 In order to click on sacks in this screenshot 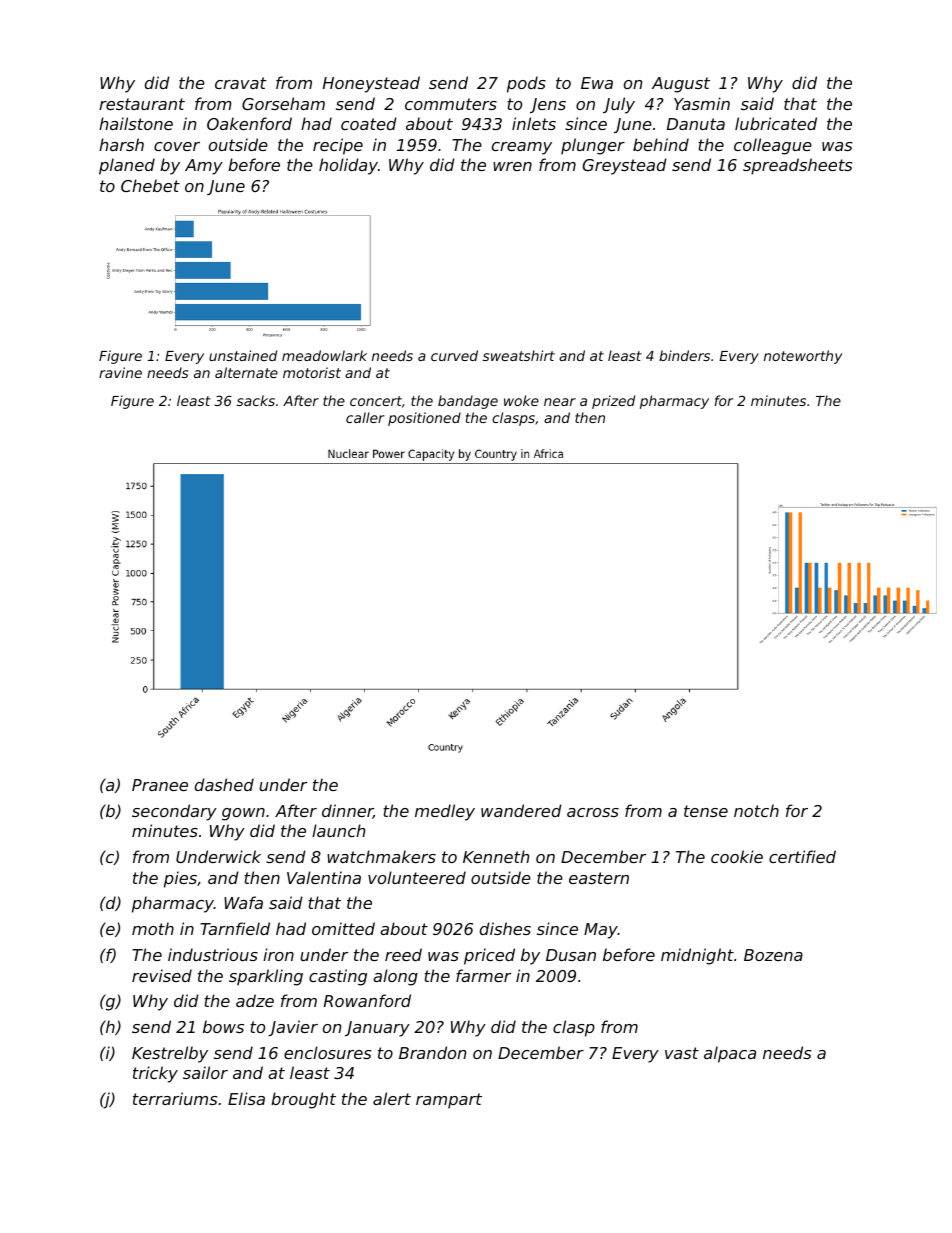, I will do `click(256, 400)`.
